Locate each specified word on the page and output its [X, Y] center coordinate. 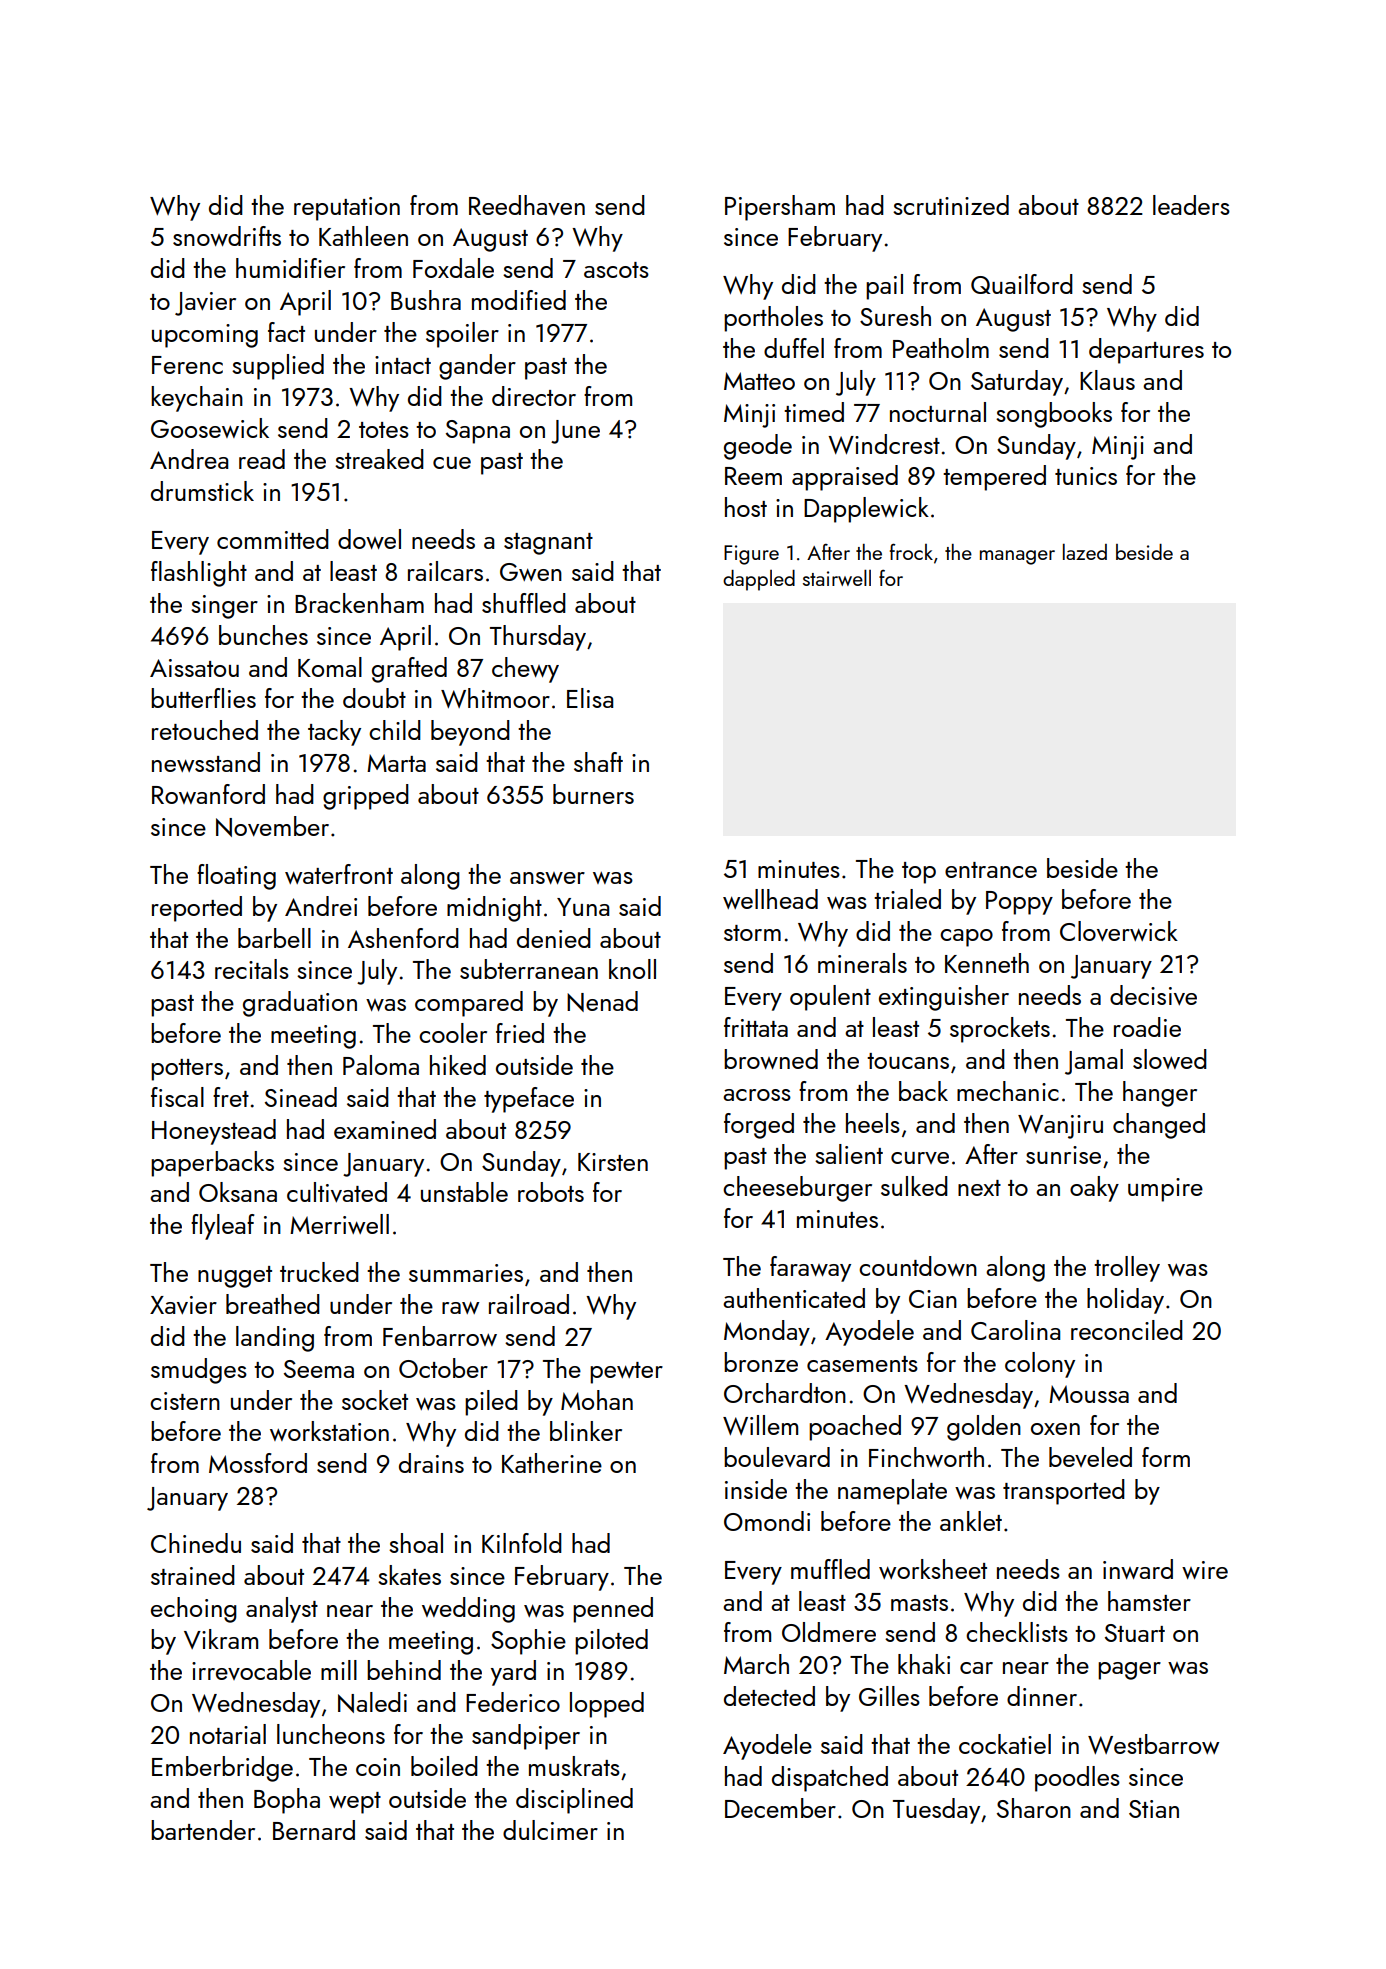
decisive [1153, 995]
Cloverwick [1119, 931]
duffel [794, 348]
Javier [205, 304]
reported [197, 909]
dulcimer [550, 1830]
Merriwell [339, 1224]
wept [355, 1803]
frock [911, 551]
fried [520, 1033]
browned [771, 1059]
